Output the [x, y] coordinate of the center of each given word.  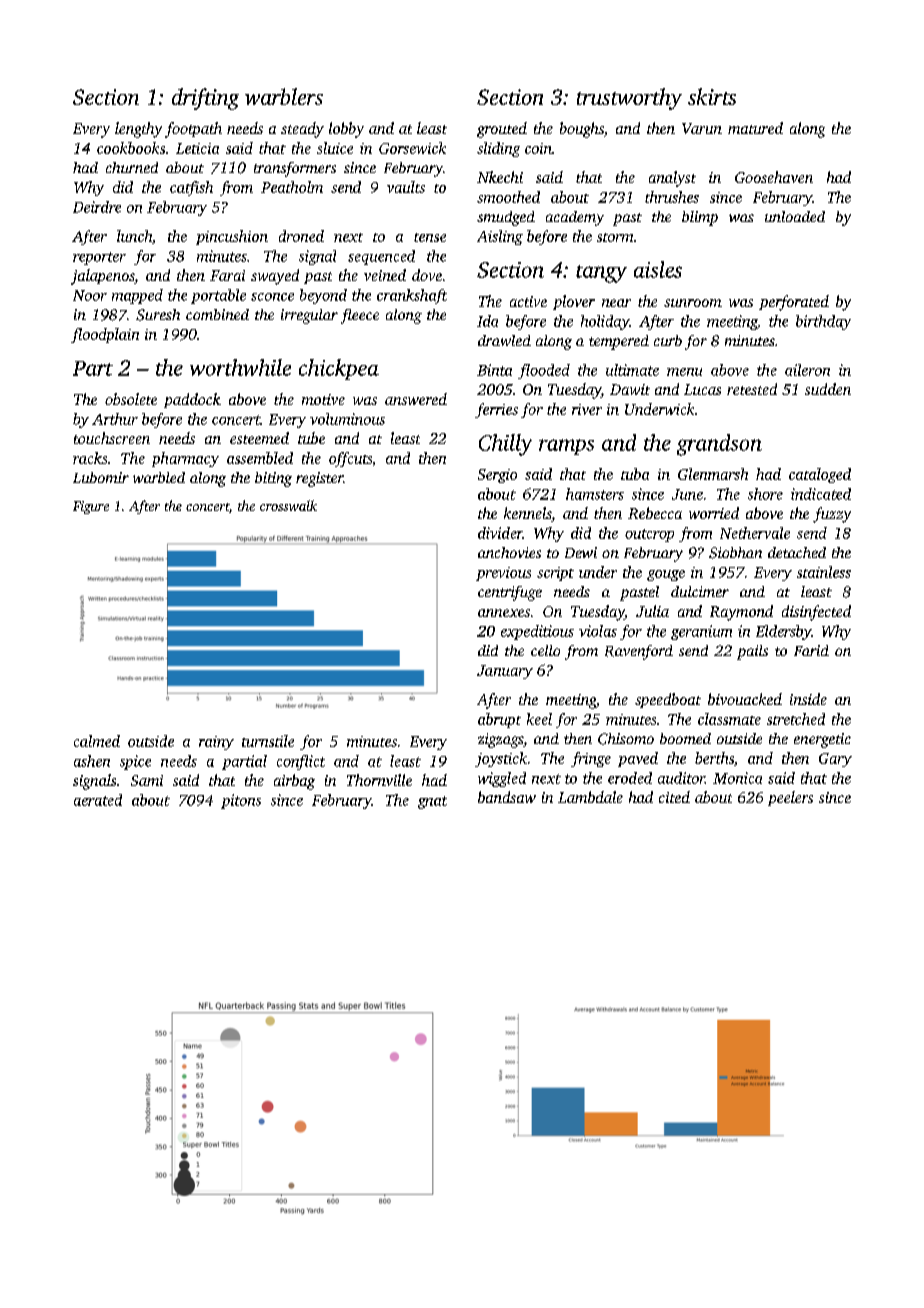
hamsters [595, 494]
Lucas [702, 389]
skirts [712, 96]
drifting [205, 99]
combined [217, 314]
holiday [605, 322]
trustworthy [629, 99]
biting [273, 479]
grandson [719, 445]
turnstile [268, 741]
